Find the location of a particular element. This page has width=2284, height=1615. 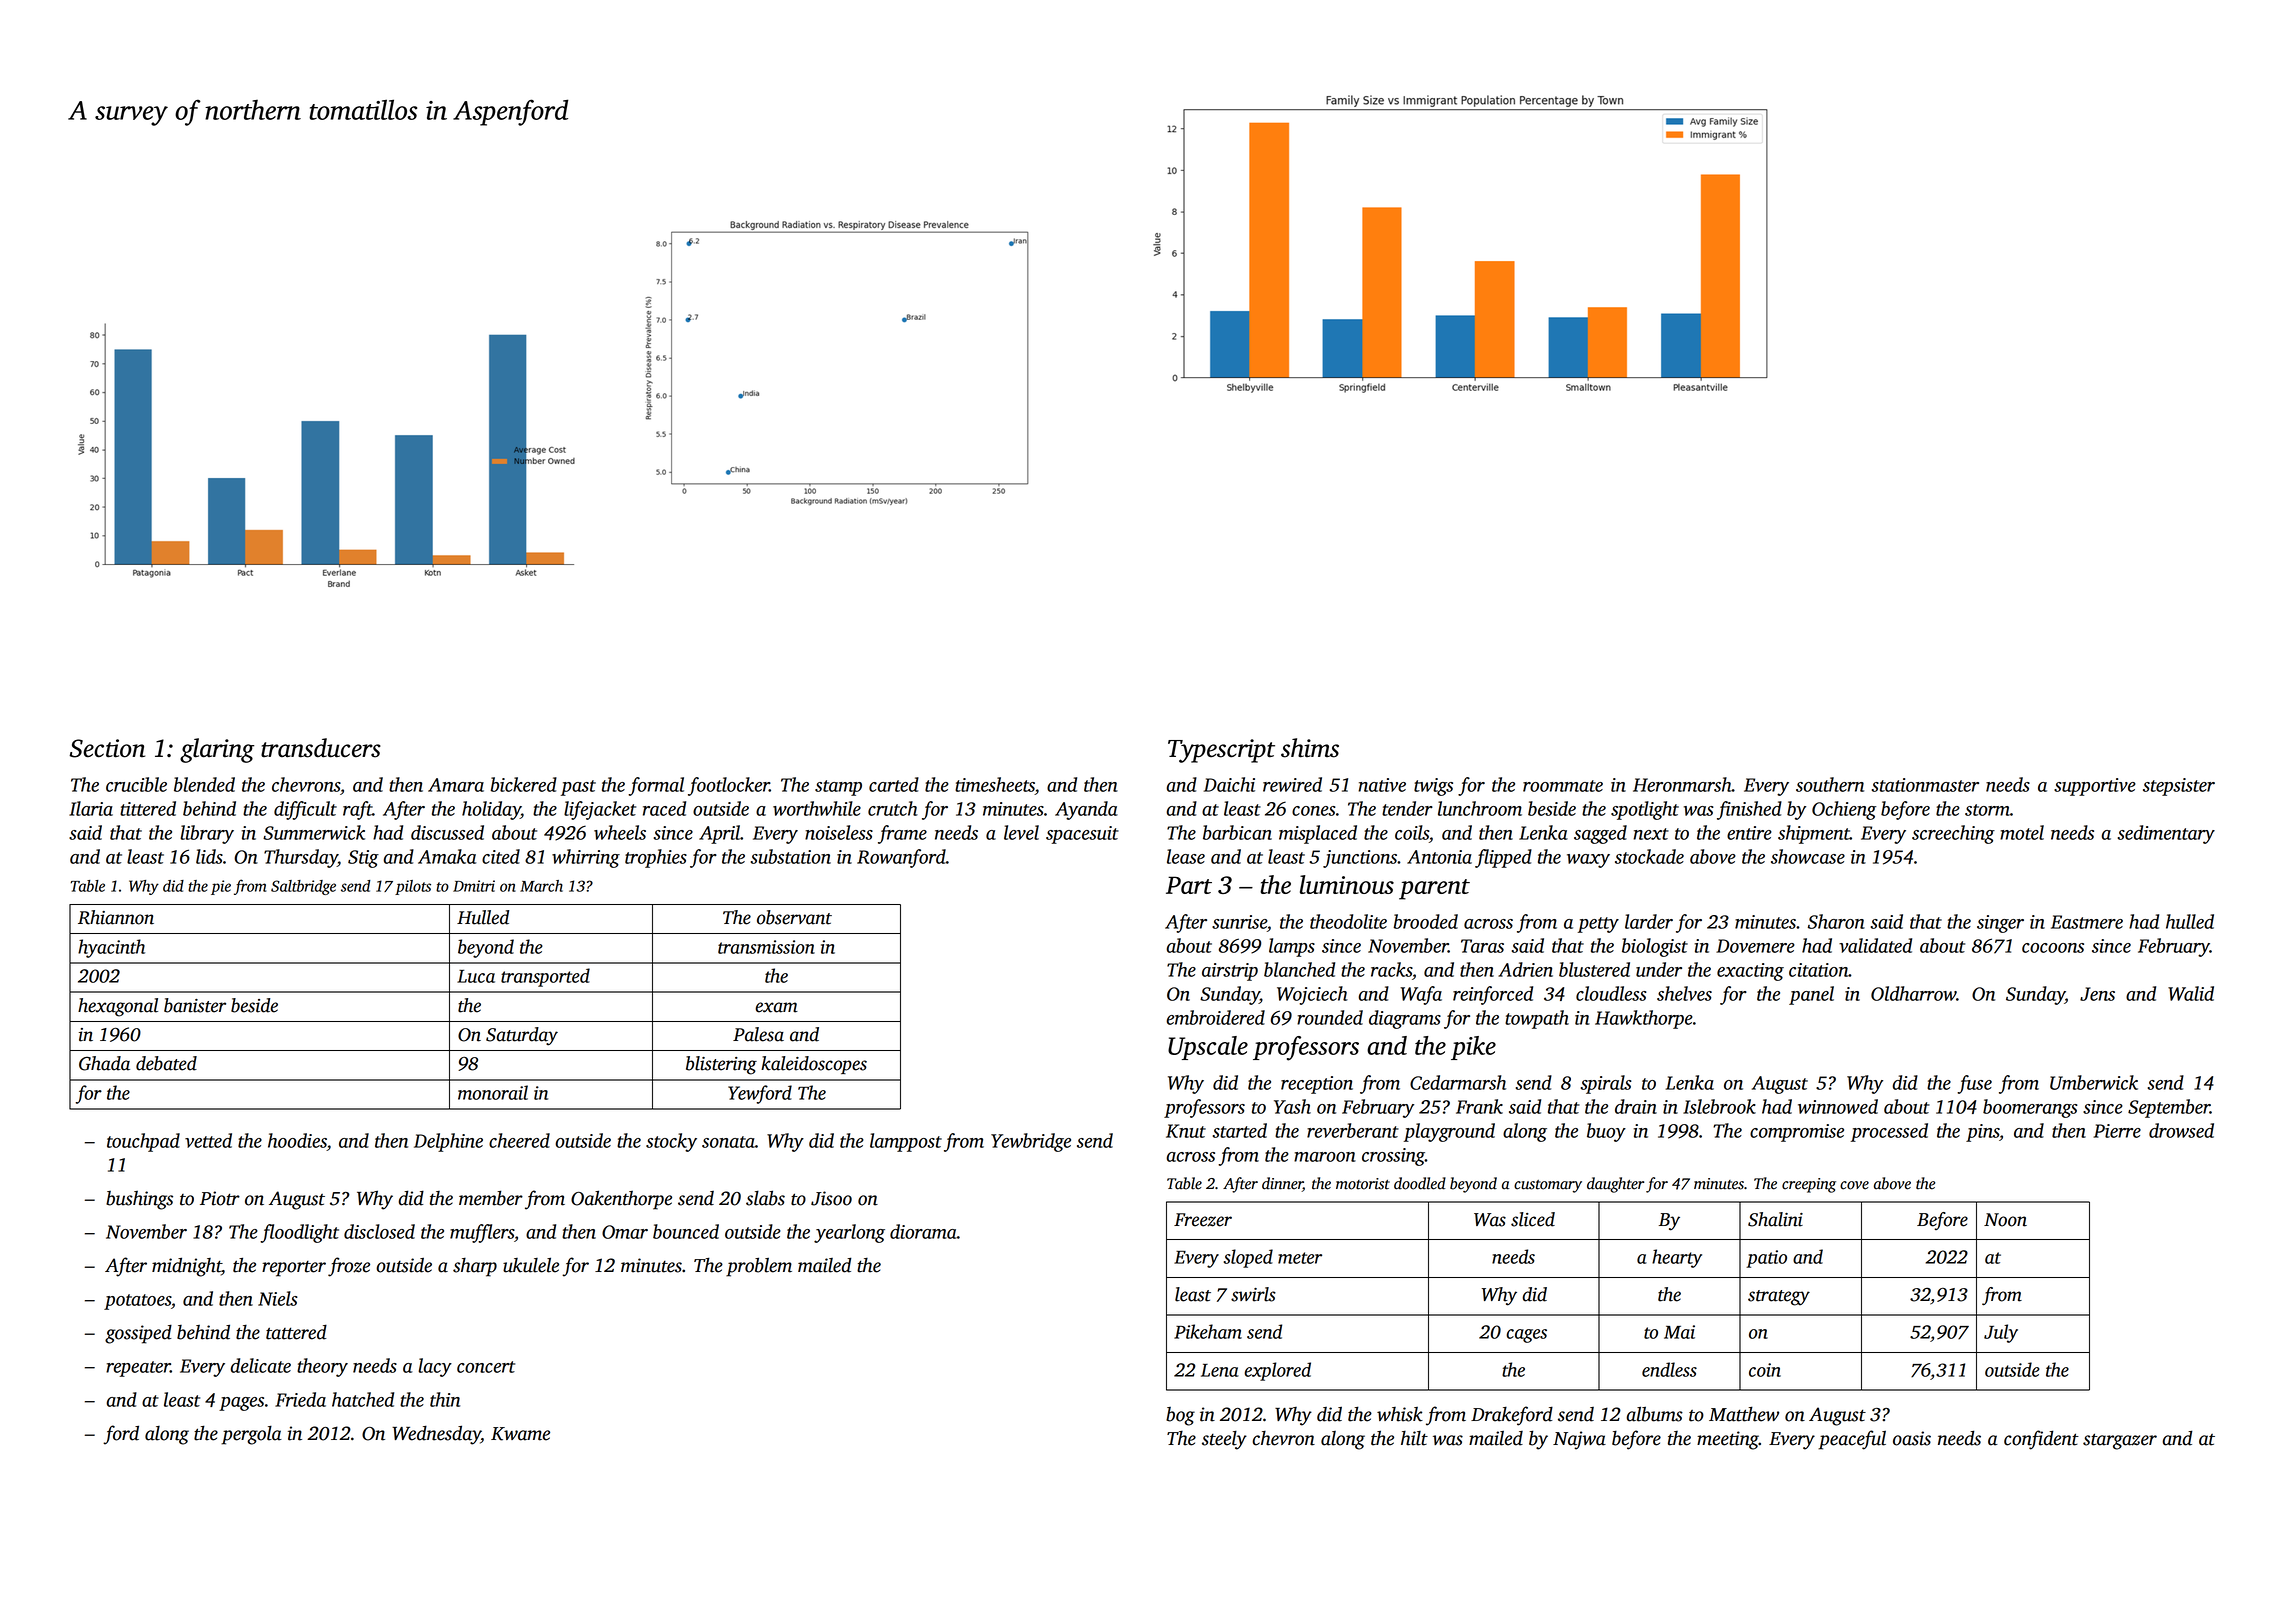

Summerwick is located at coordinates (314, 832).
